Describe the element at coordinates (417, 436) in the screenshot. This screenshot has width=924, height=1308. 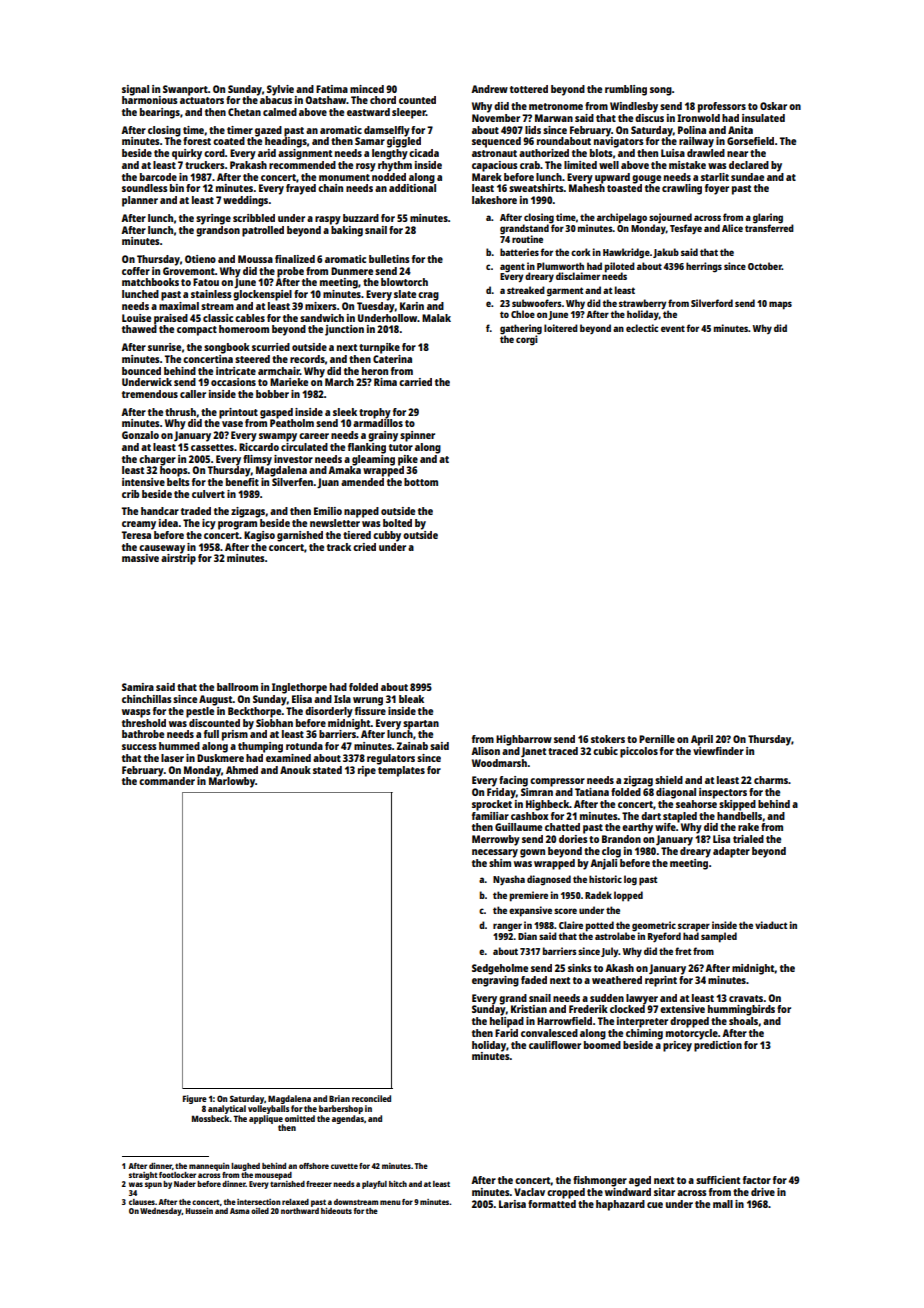
I see `spinner` at that location.
